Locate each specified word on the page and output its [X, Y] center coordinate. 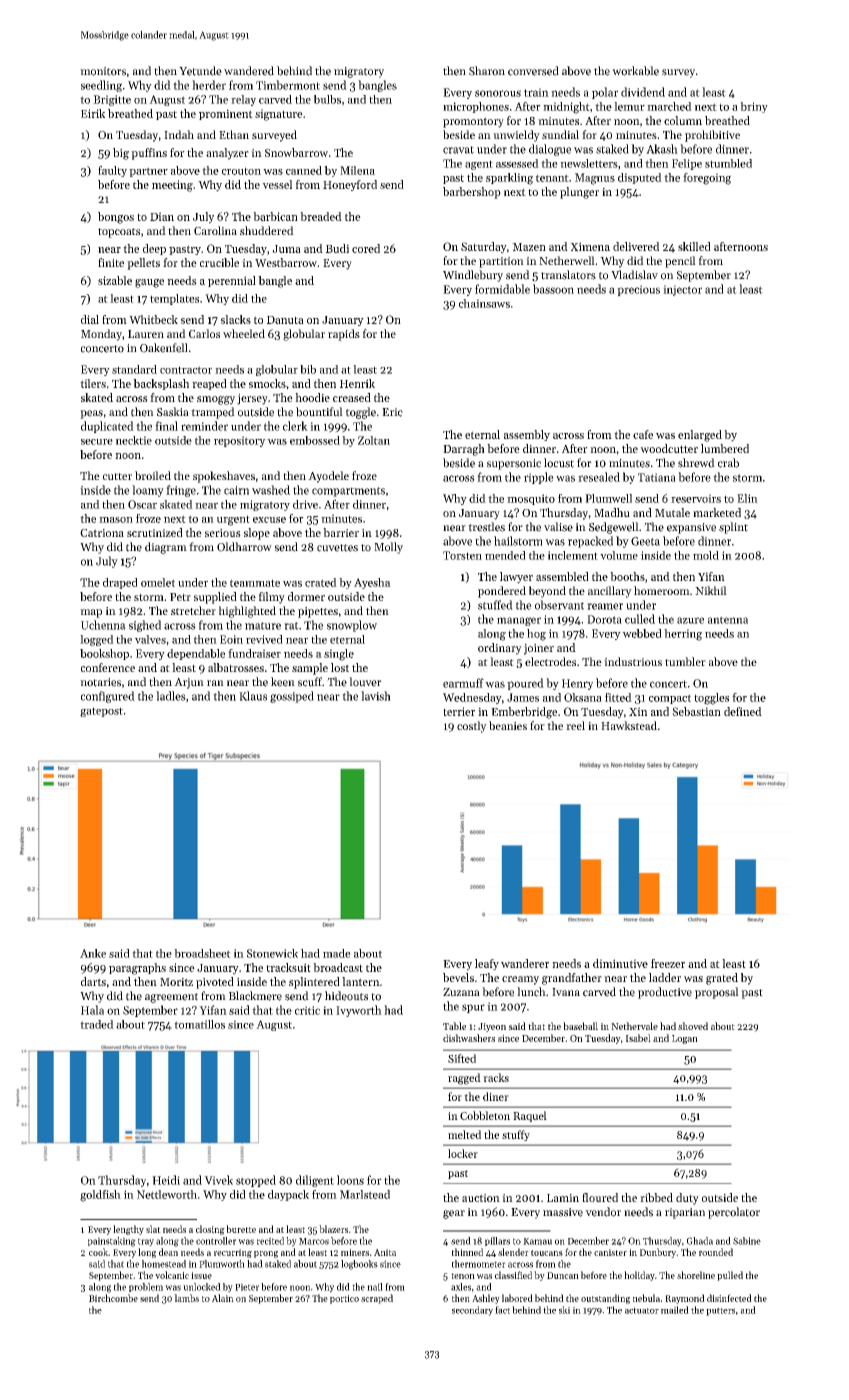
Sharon [487, 71]
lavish [376, 696]
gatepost [101, 712]
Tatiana [657, 477]
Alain [223, 1298]
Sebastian [696, 711]
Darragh [464, 450]
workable [635, 71]
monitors [103, 71]
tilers [93, 383]
